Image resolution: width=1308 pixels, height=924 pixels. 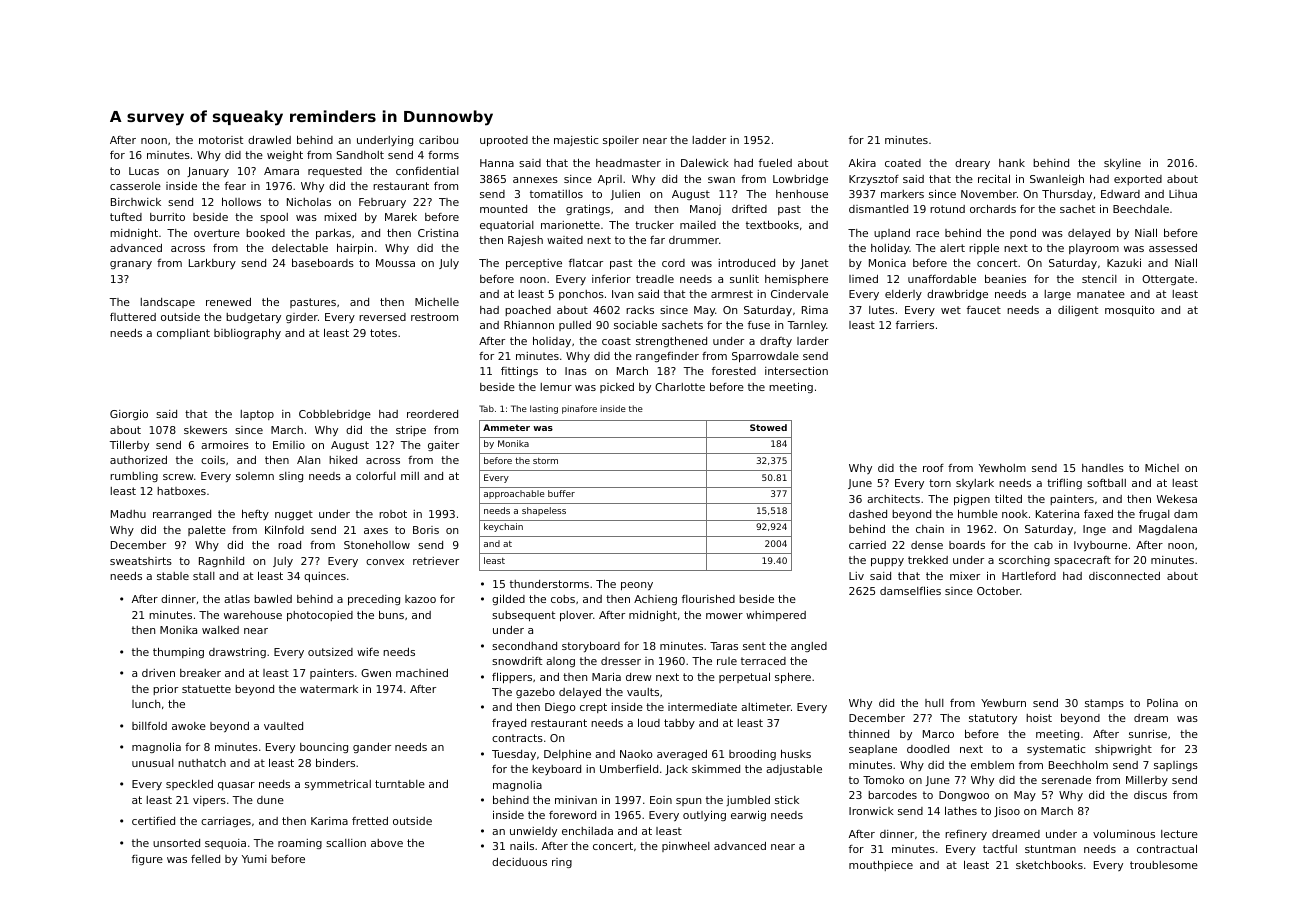 I want to click on intersection, so click(x=796, y=371).
